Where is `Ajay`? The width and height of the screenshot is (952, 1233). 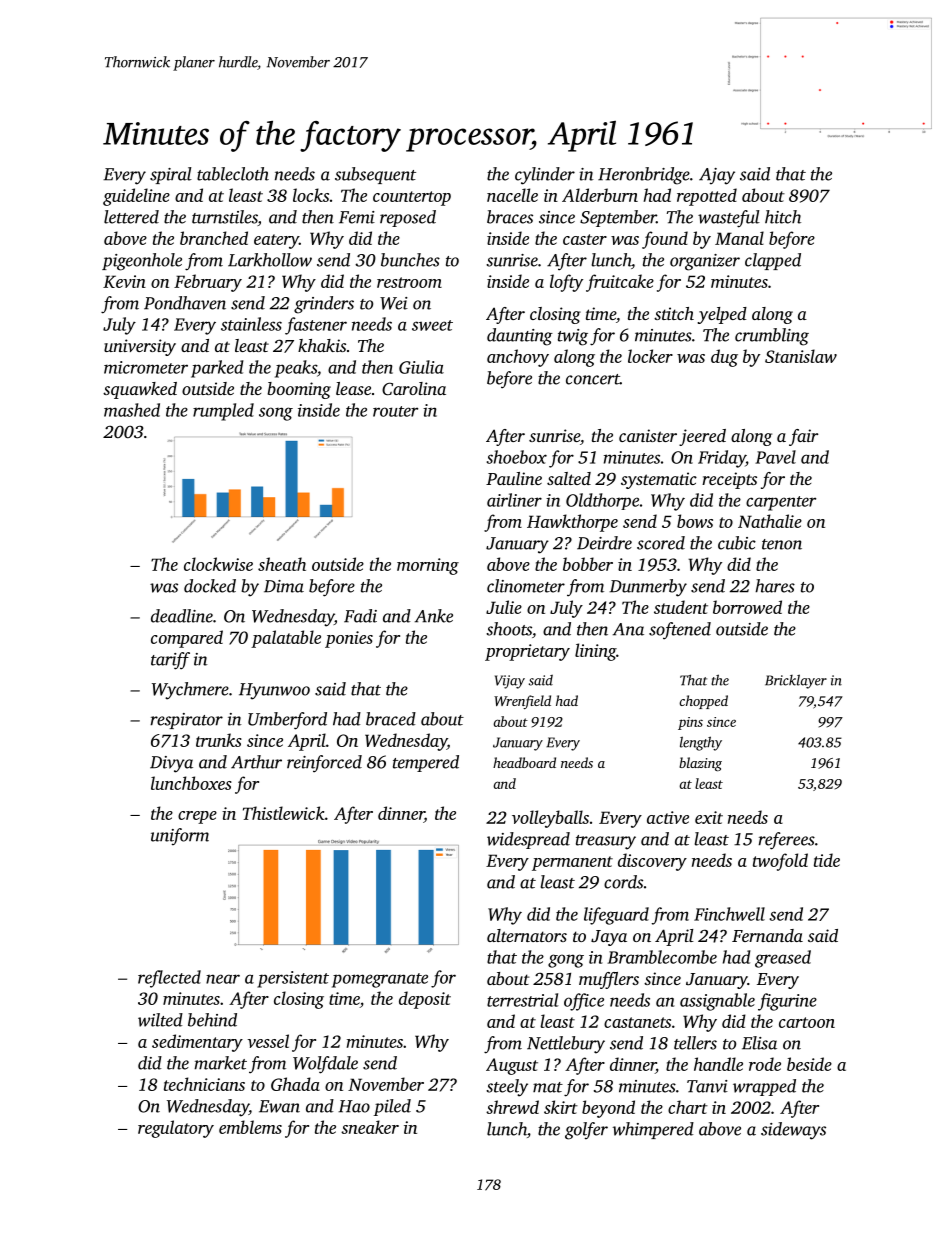 Ajay is located at coordinates (717, 176).
